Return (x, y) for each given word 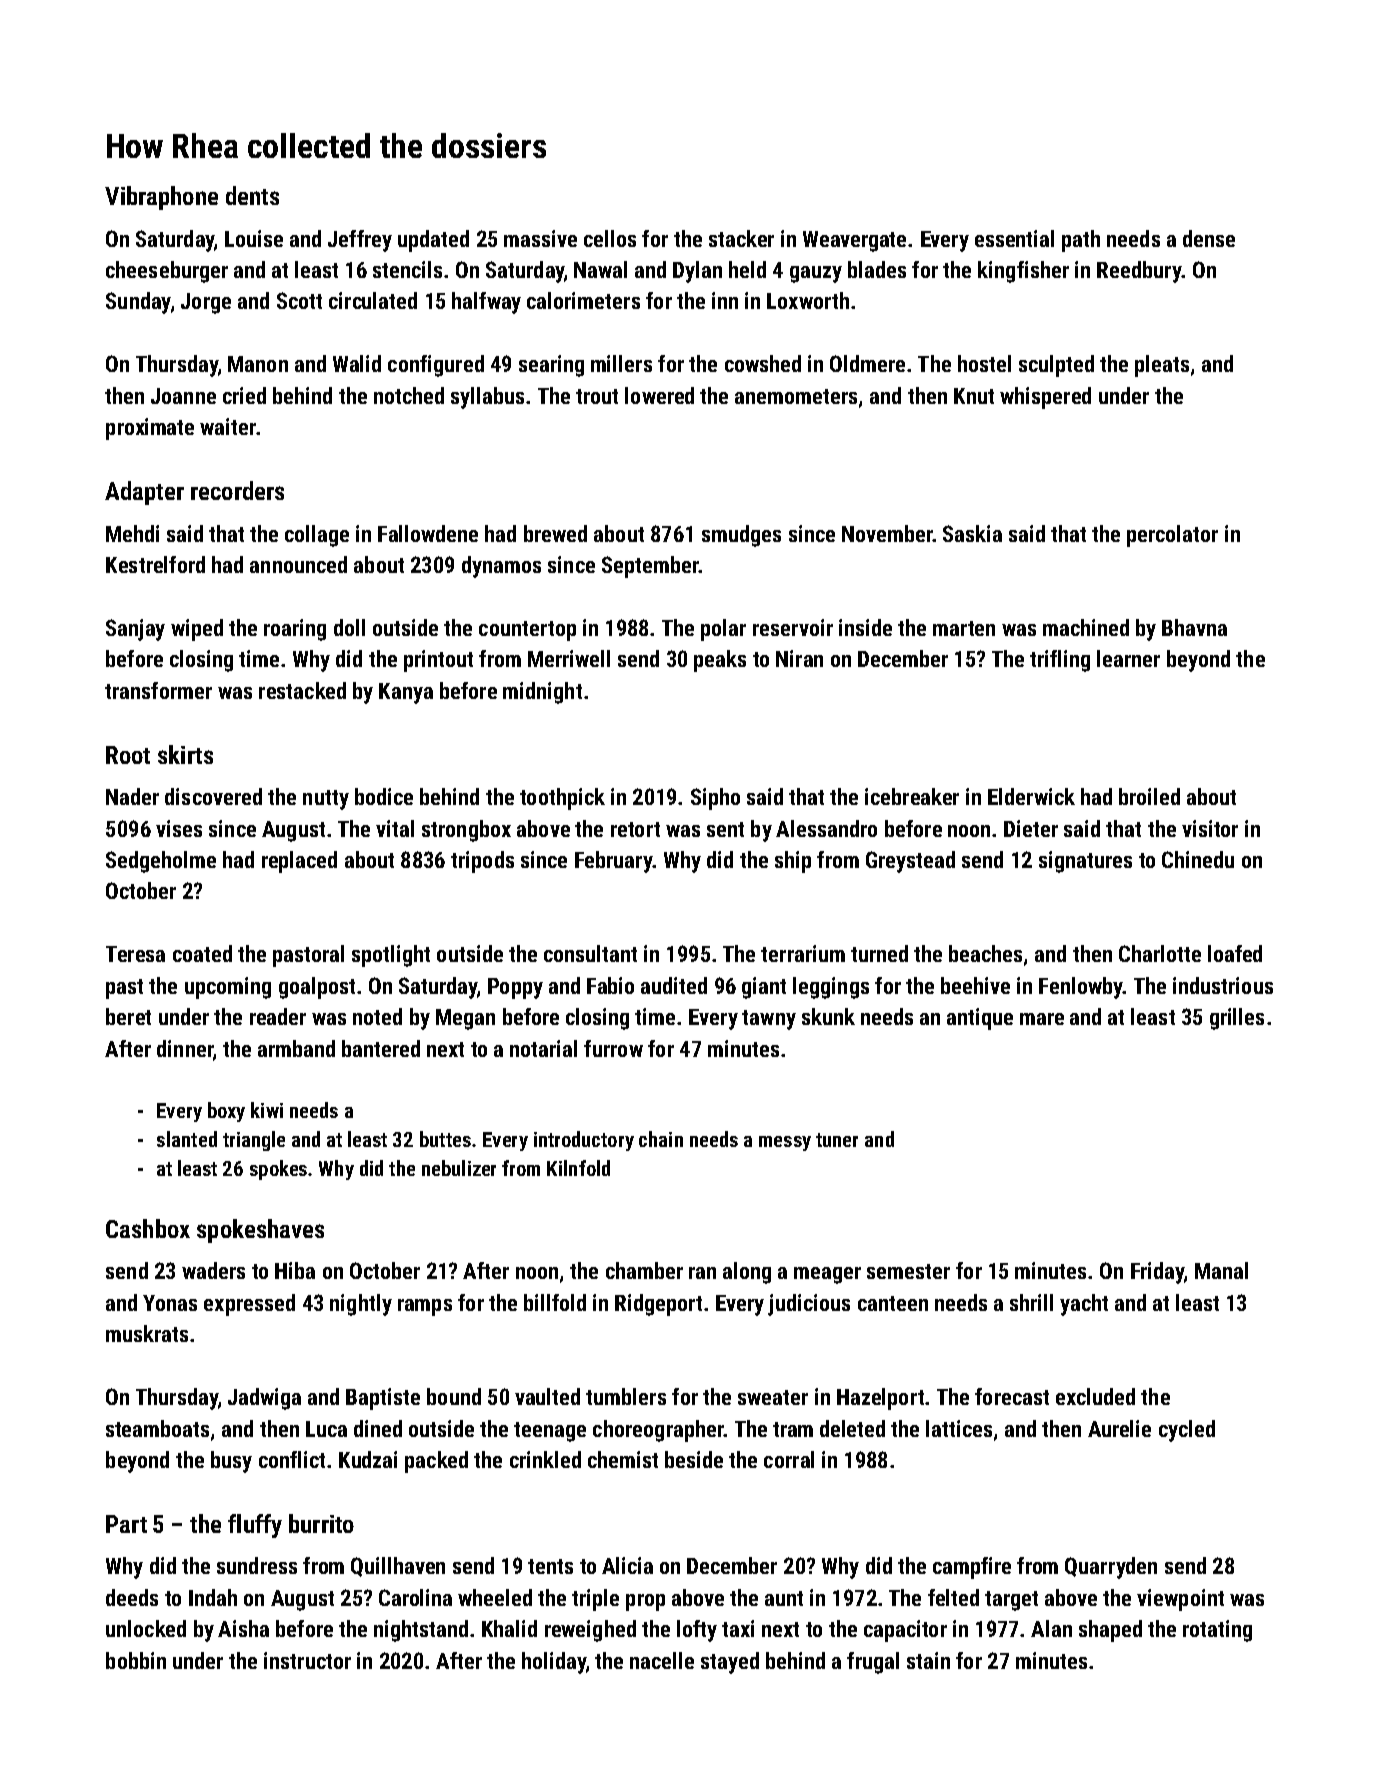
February (614, 862)
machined (1086, 627)
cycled (1187, 1431)
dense (1209, 238)
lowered (659, 395)
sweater (773, 1397)
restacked (302, 690)
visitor (1210, 828)
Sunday (138, 303)
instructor (307, 1660)
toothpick (562, 799)
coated (202, 953)
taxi (738, 1628)
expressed (249, 1305)
